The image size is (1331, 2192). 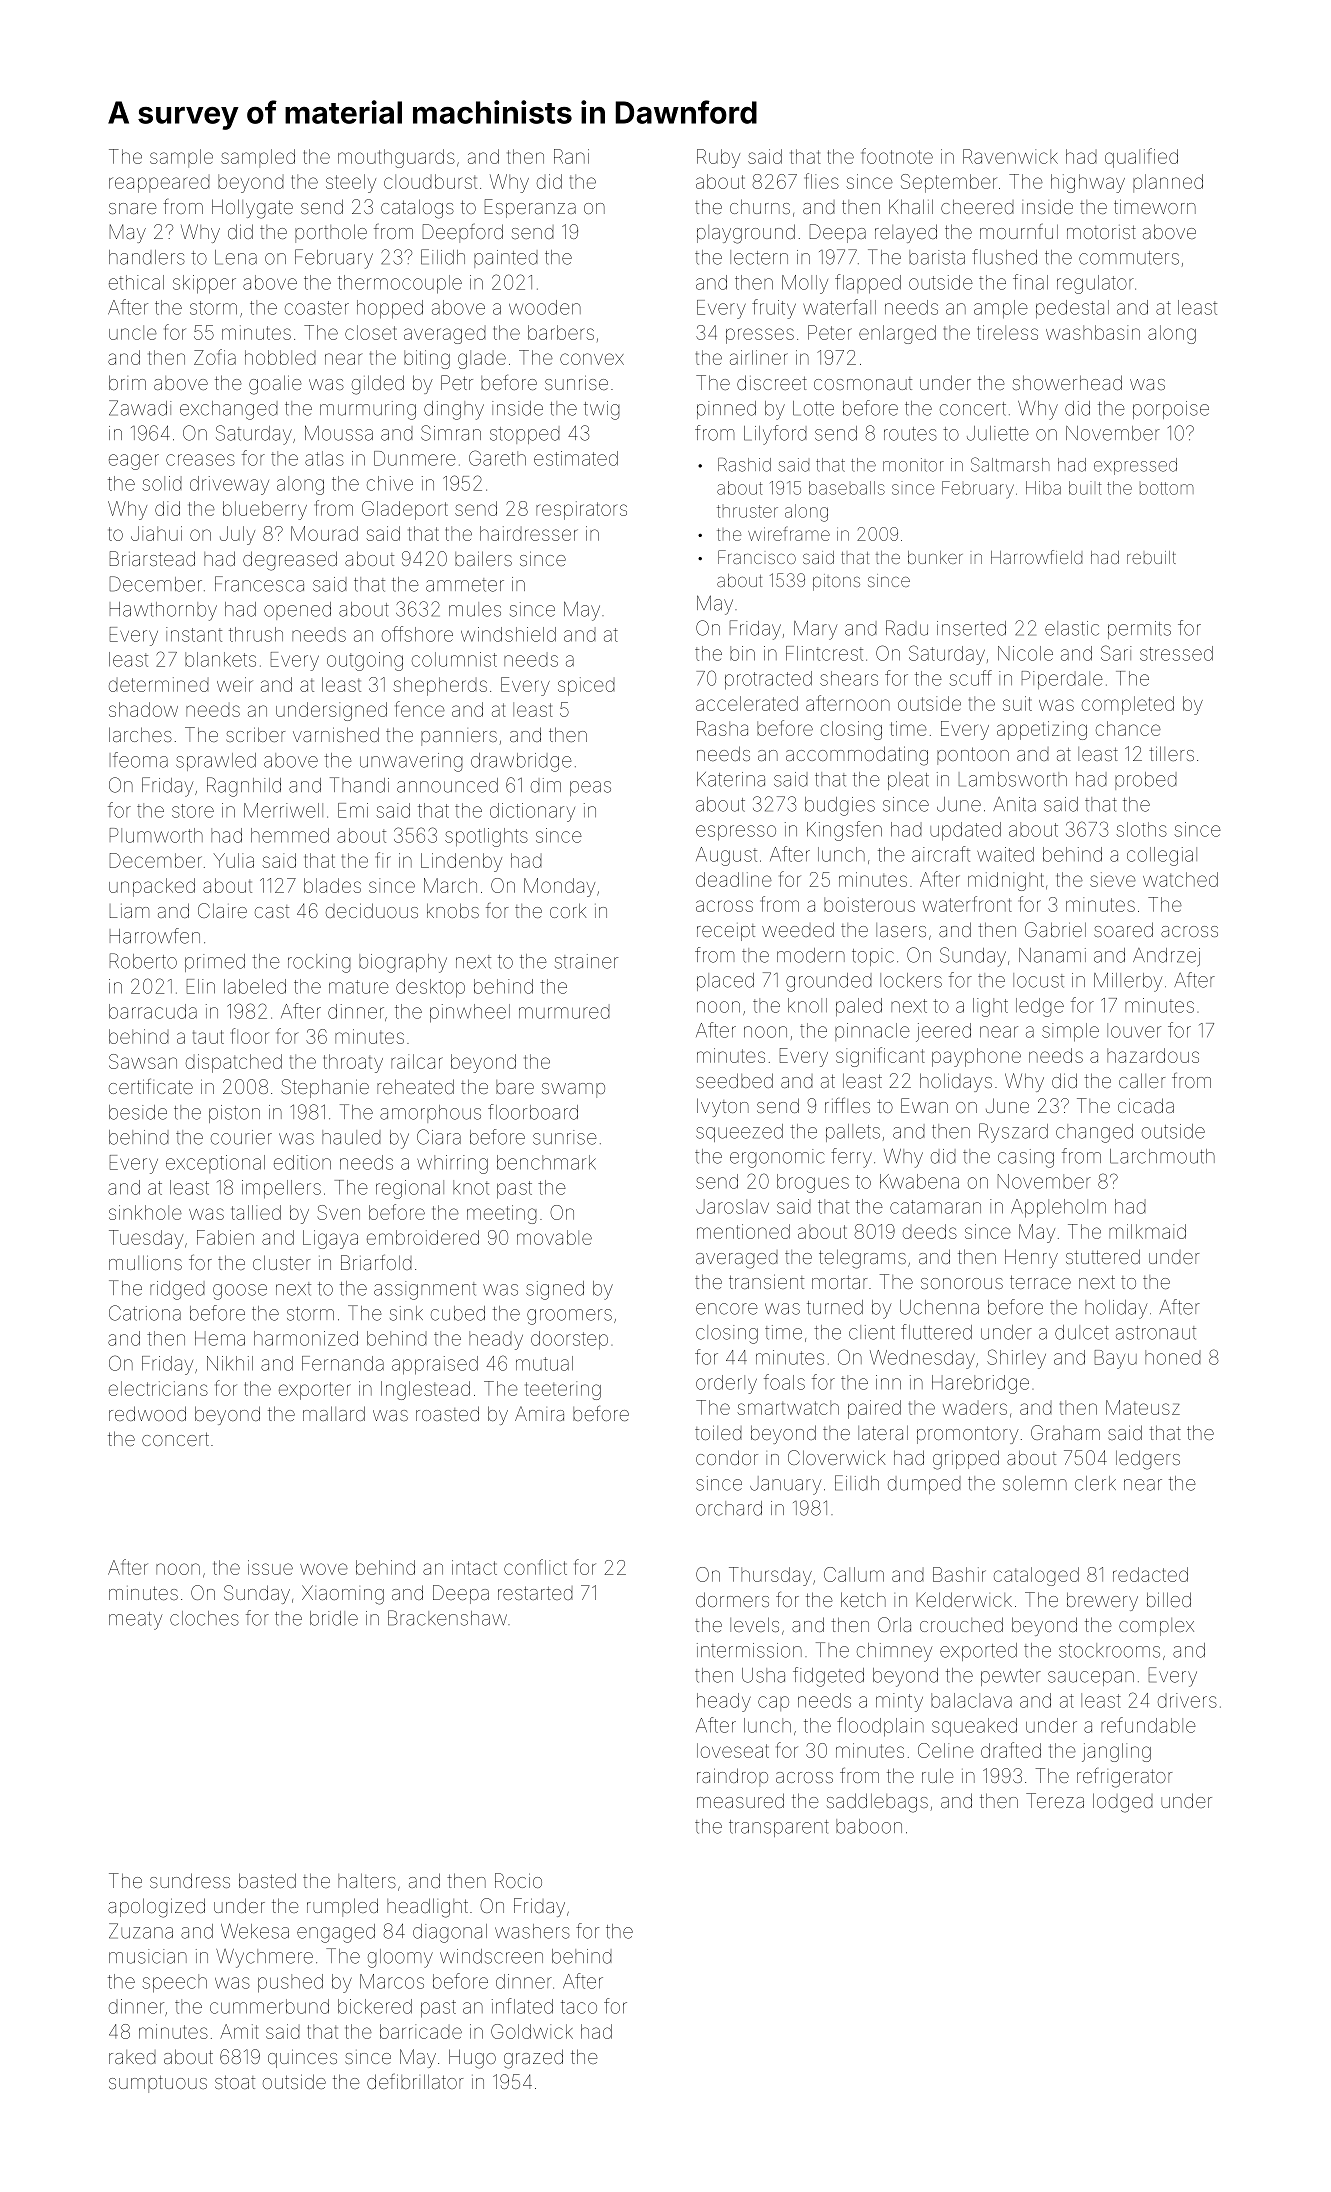 What do you see at coordinates (1036, 557) in the image?
I see `Harrowfield` at bounding box center [1036, 557].
